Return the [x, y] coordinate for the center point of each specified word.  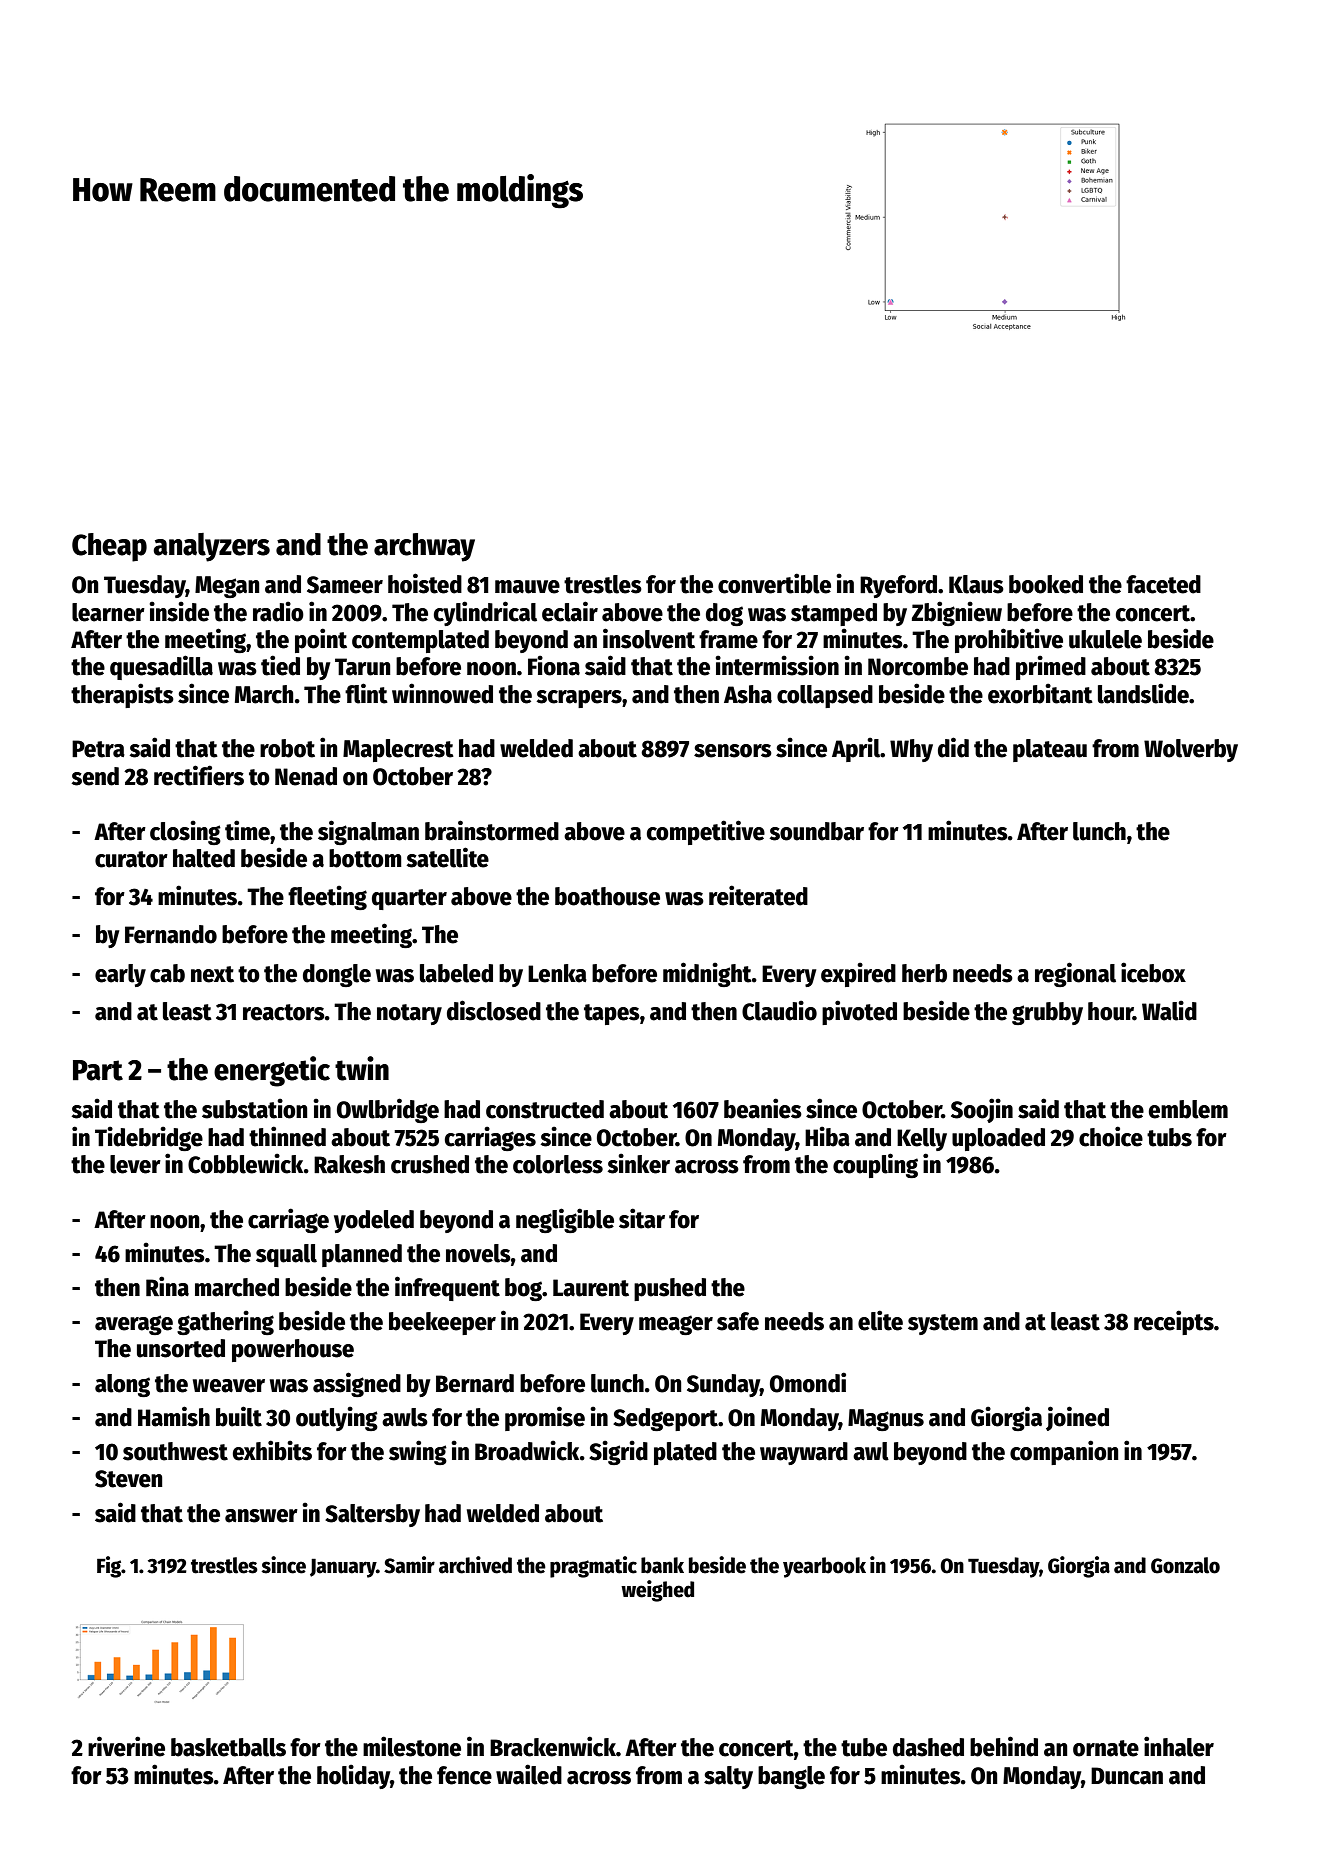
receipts [1174, 1322]
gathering [225, 1322]
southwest [175, 1451]
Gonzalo [1185, 1565]
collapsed [825, 696]
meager [676, 1325]
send [95, 776]
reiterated [758, 895]
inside [179, 611]
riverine [126, 1746]
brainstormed [492, 830]
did [953, 747]
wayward [804, 1453]
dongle [337, 975]
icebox [1153, 972]
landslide [1143, 693]
